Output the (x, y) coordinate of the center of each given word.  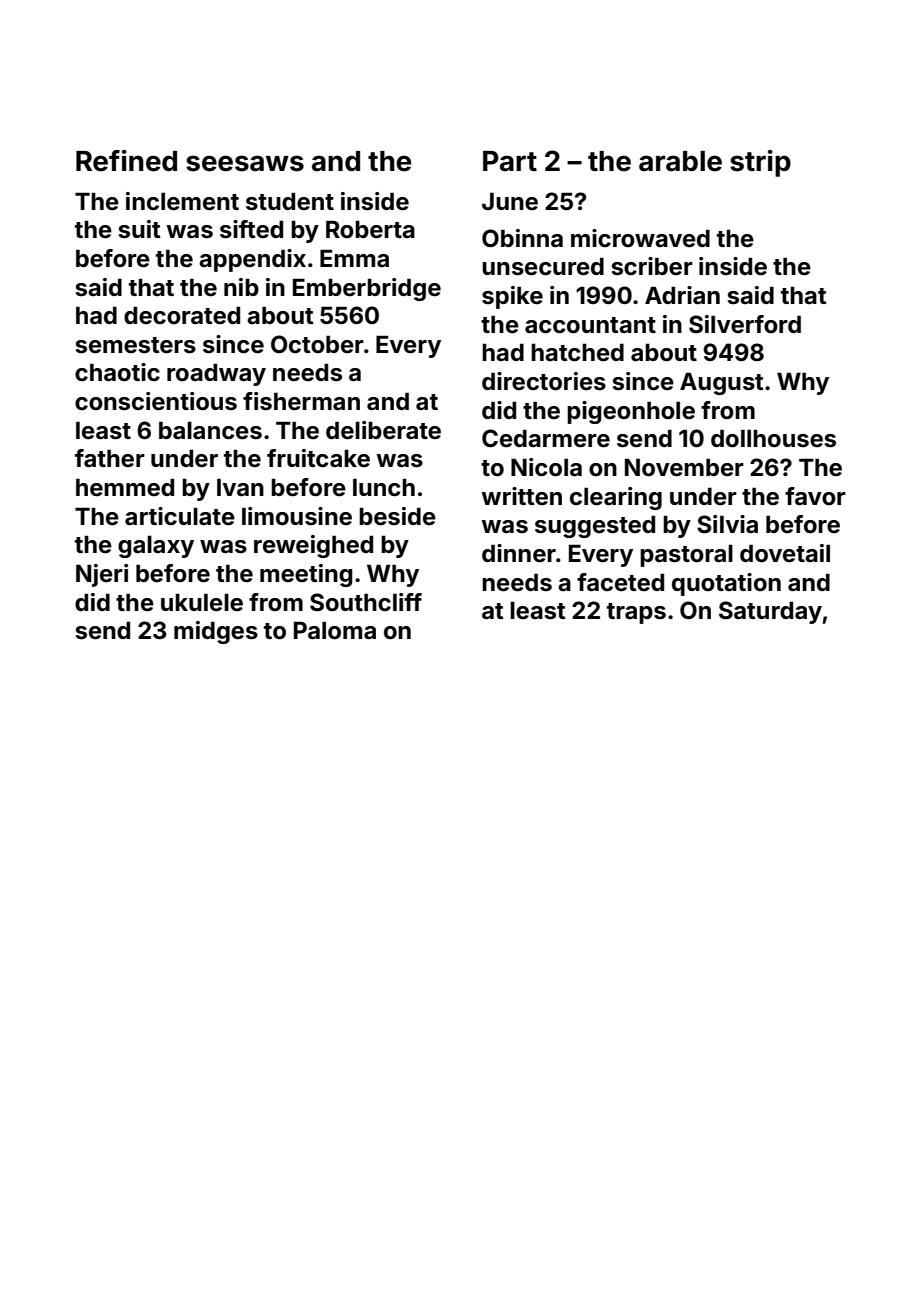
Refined (126, 161)
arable (680, 161)
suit (139, 229)
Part (510, 161)
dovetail (785, 553)
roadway (216, 374)
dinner (519, 553)
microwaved (640, 238)
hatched (577, 352)
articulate (180, 516)
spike (512, 297)
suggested (595, 526)
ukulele (202, 602)
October (317, 344)
